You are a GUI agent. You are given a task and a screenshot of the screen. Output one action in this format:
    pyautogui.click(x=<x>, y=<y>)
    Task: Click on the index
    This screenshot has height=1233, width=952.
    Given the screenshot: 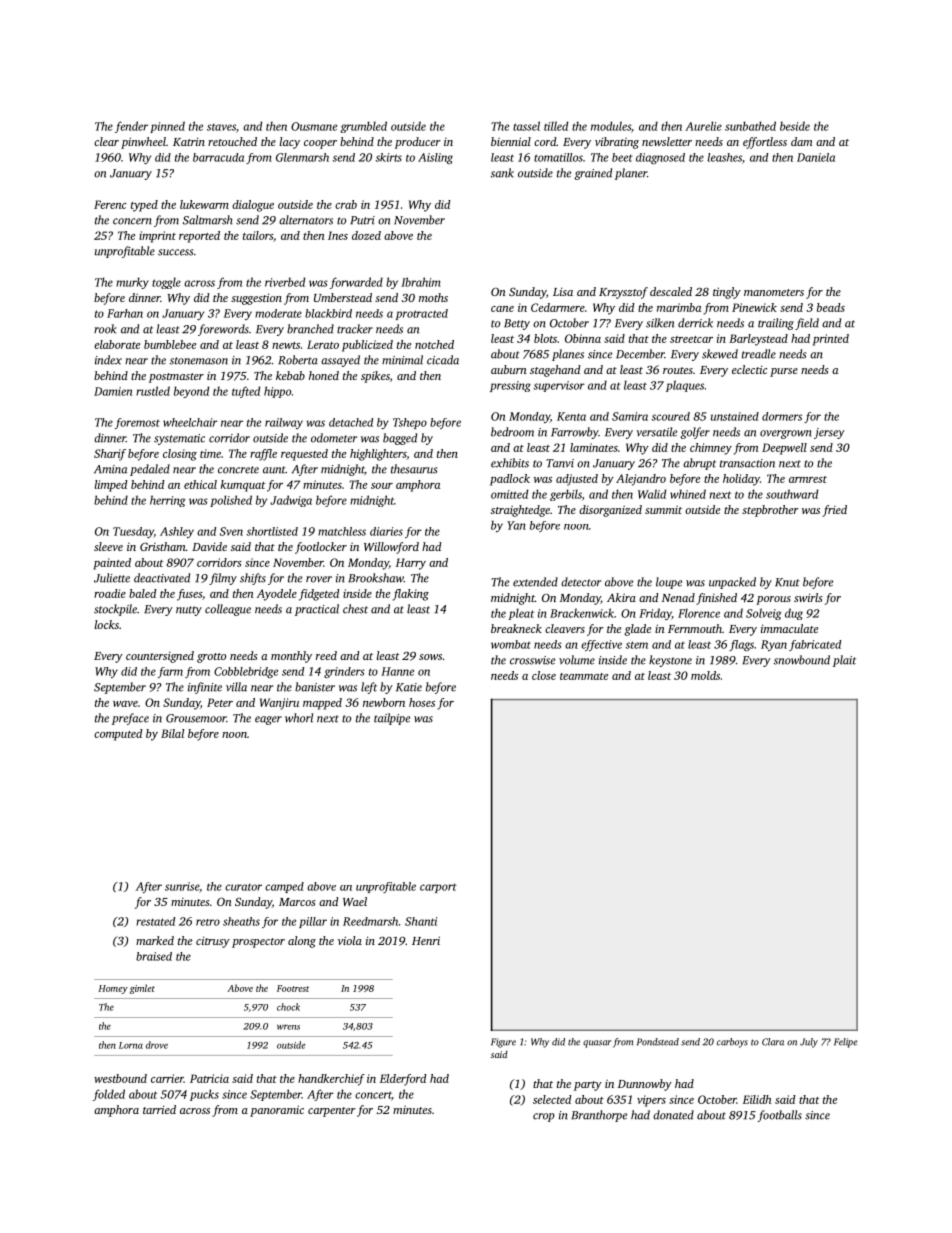 What is the action you would take?
    pyautogui.click(x=108, y=360)
